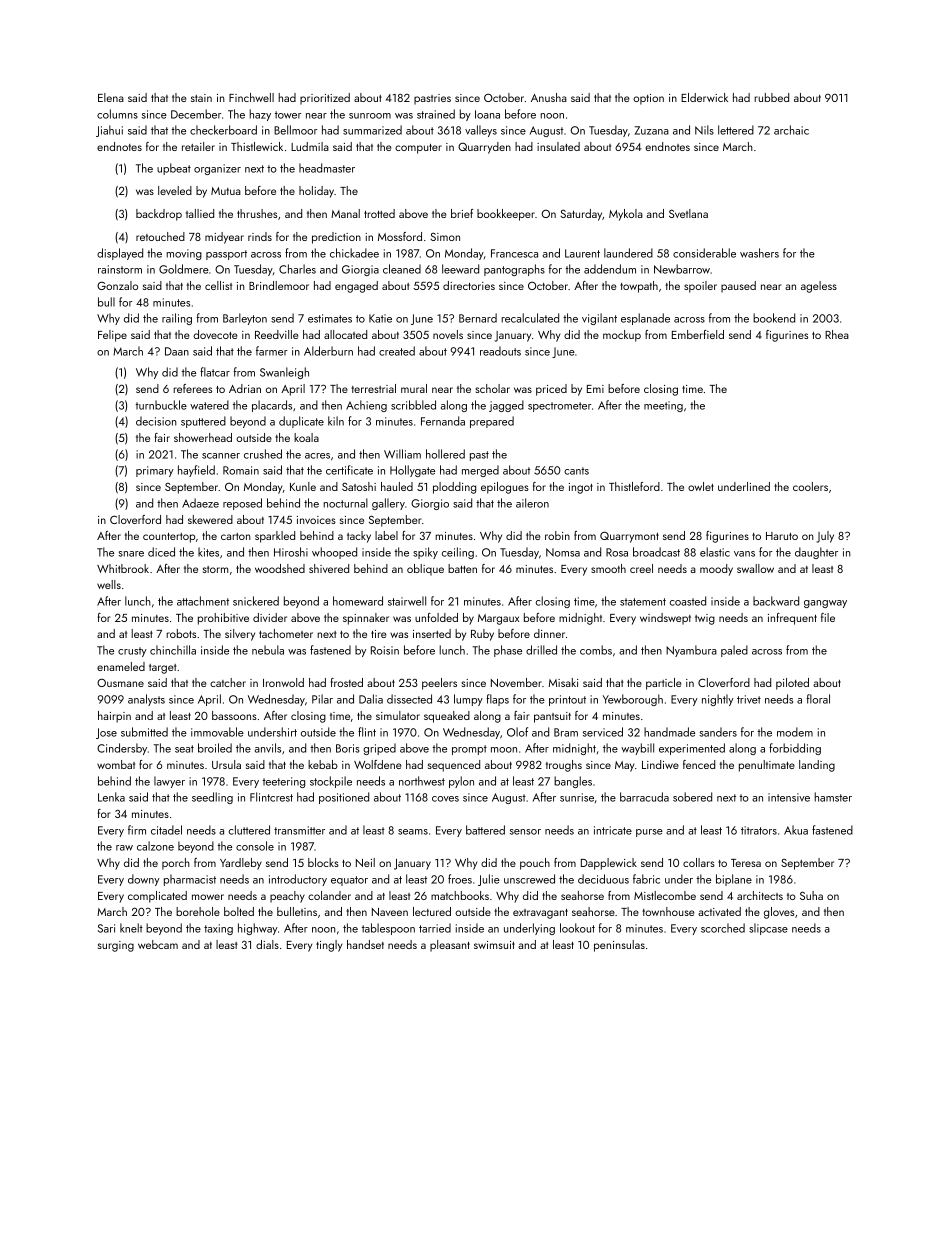 The width and height of the page is (952, 1233). Describe the element at coordinates (792, 619) in the page. I see `infrequent` at that location.
